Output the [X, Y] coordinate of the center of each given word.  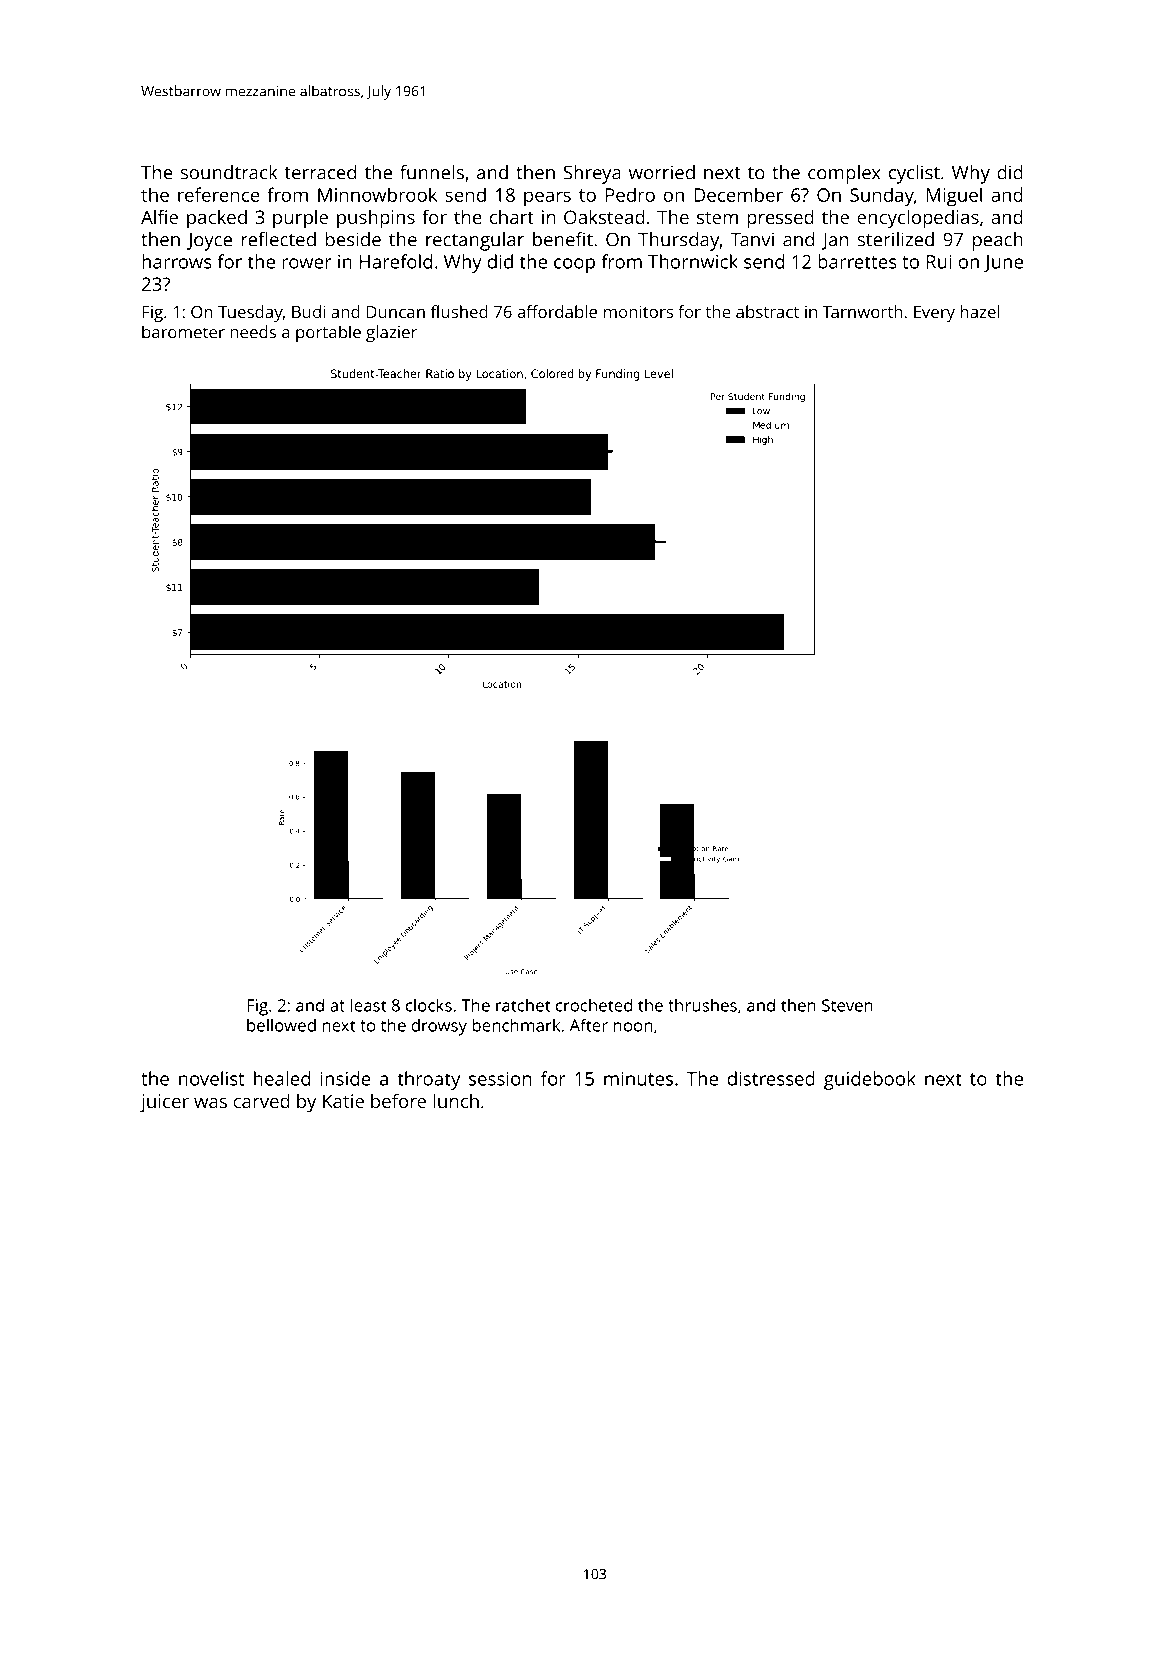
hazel [980, 311]
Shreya [592, 174]
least [368, 1005]
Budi [308, 311]
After [589, 1025]
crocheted [594, 1005]
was [210, 1103]
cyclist [914, 174]
